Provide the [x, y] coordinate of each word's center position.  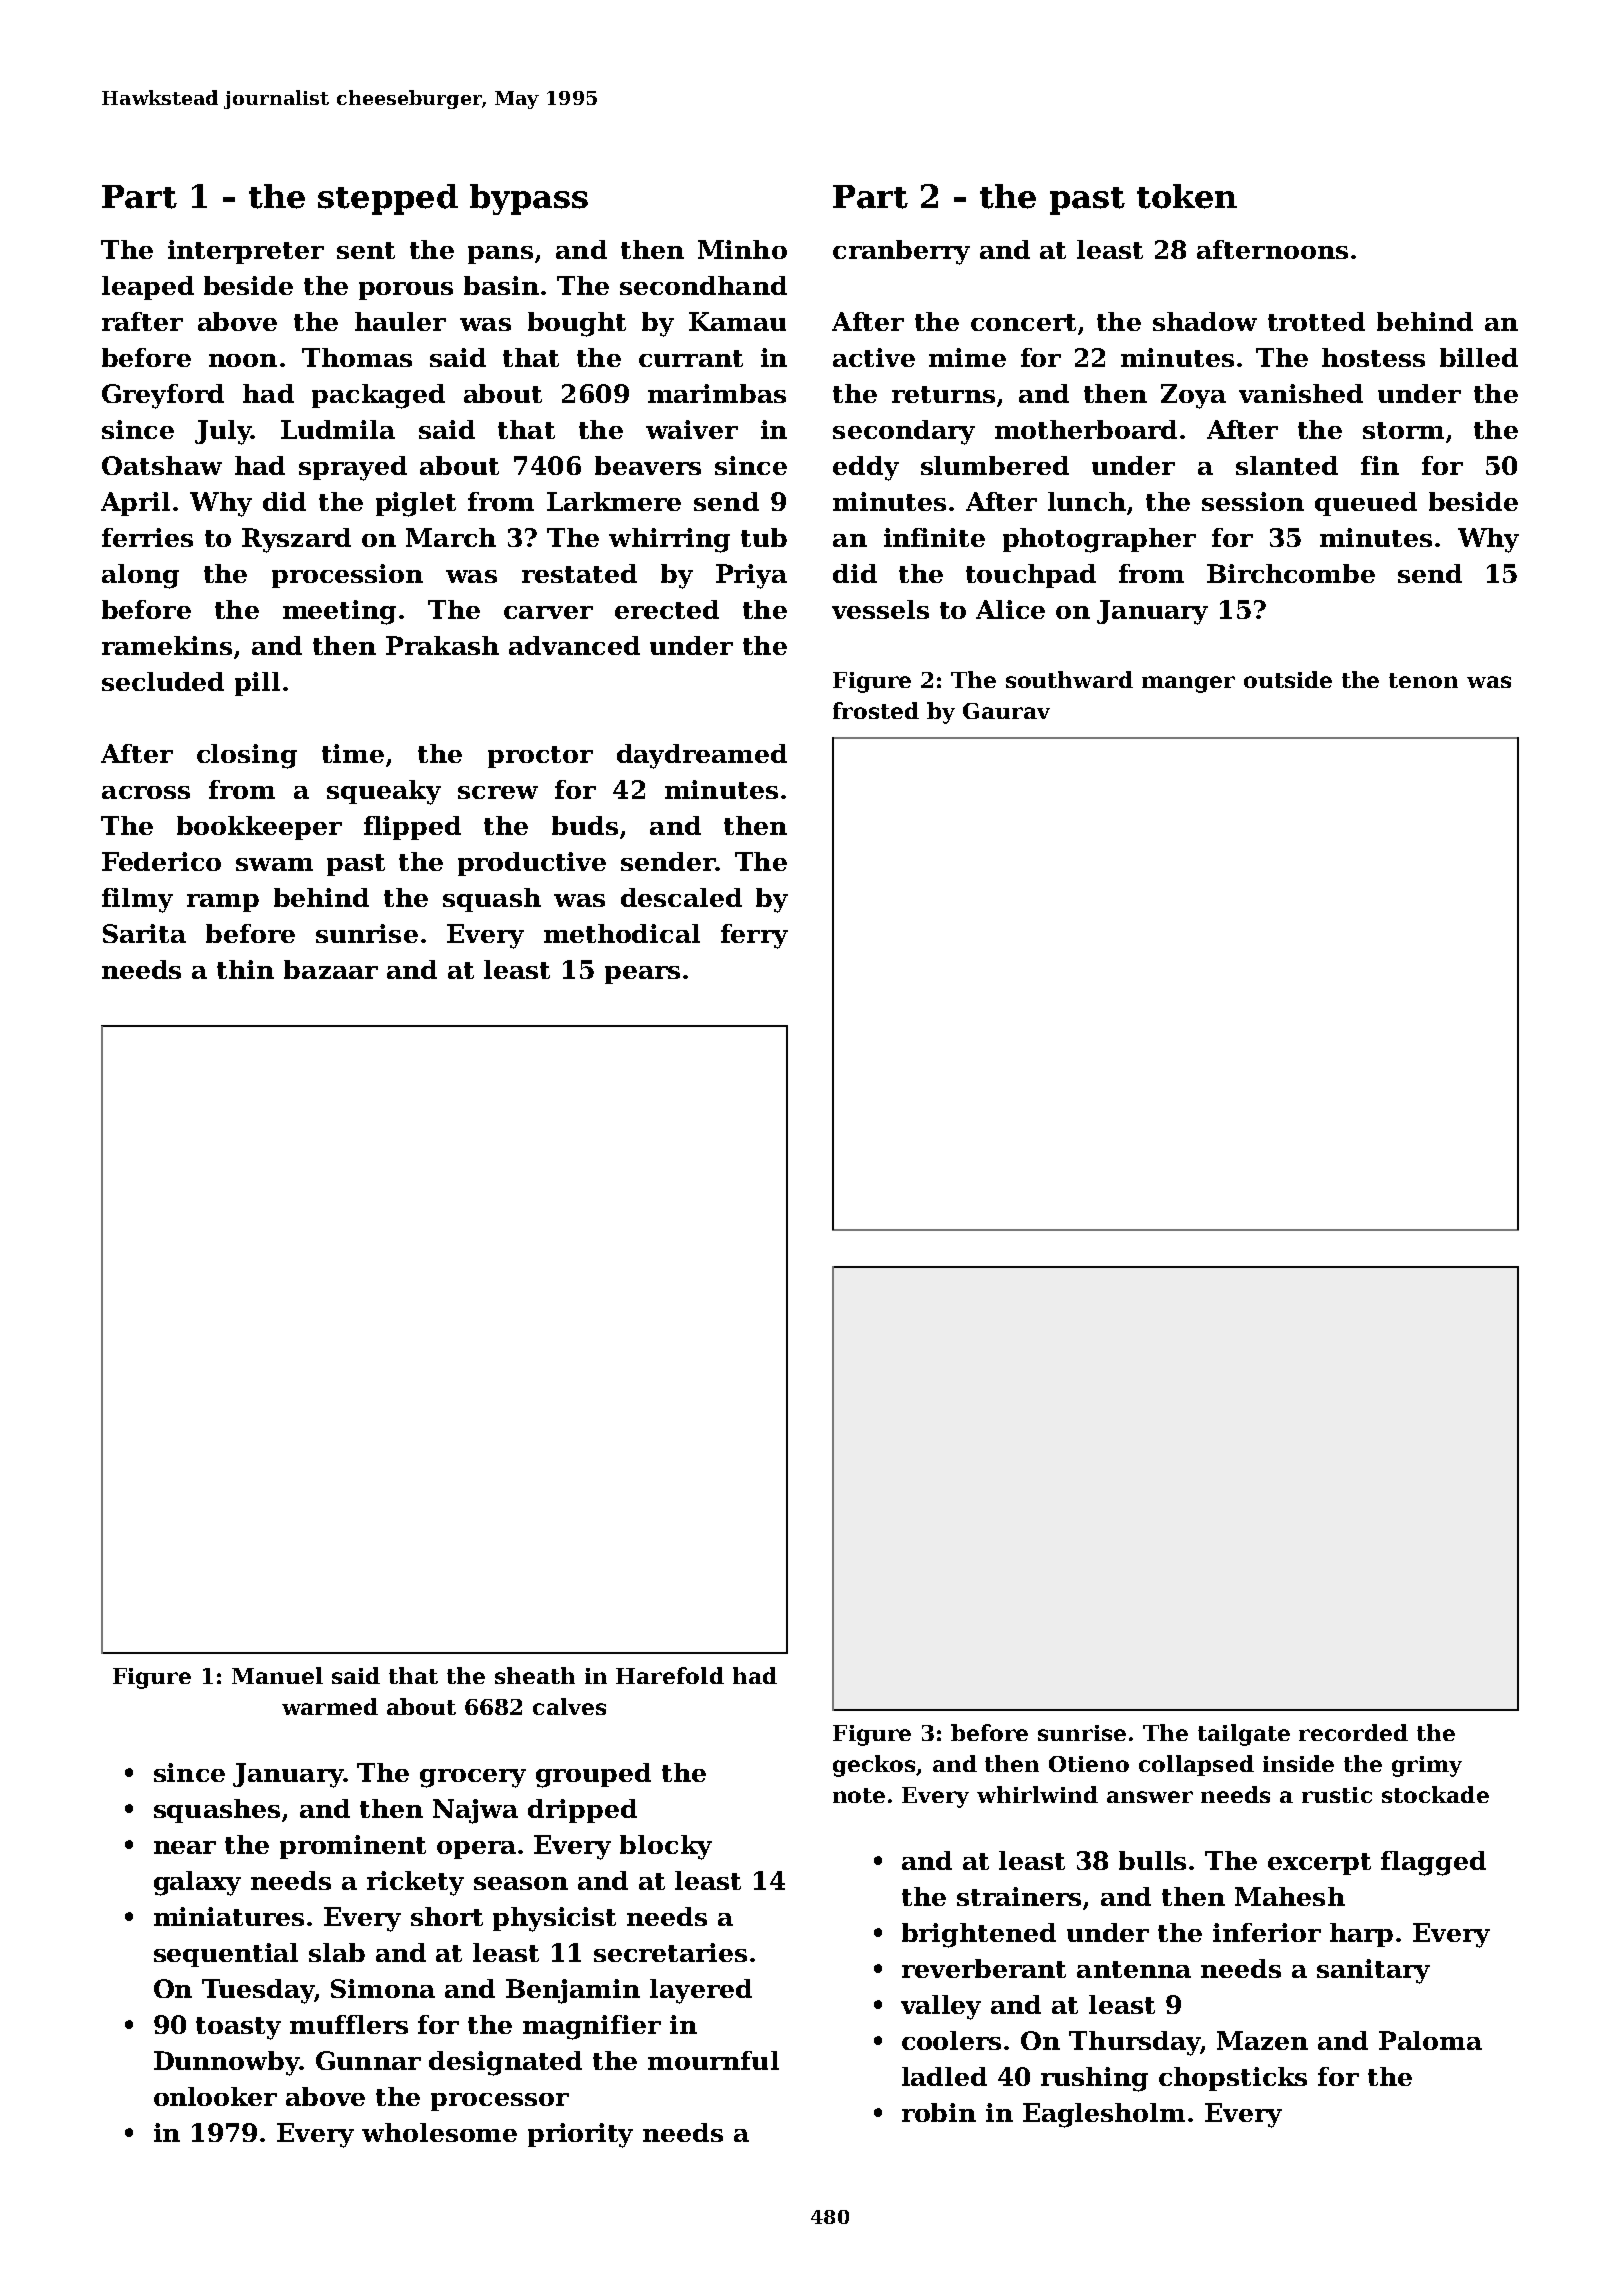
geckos [875, 1766]
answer [1150, 1797]
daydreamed [702, 756]
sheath [535, 1675]
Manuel [277, 1675]
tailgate [1244, 1735]
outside [1288, 679]
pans [500, 255]
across [146, 792]
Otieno [1089, 1764]
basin [501, 285]
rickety [415, 1883]
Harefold [670, 1675]
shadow [1205, 321]
